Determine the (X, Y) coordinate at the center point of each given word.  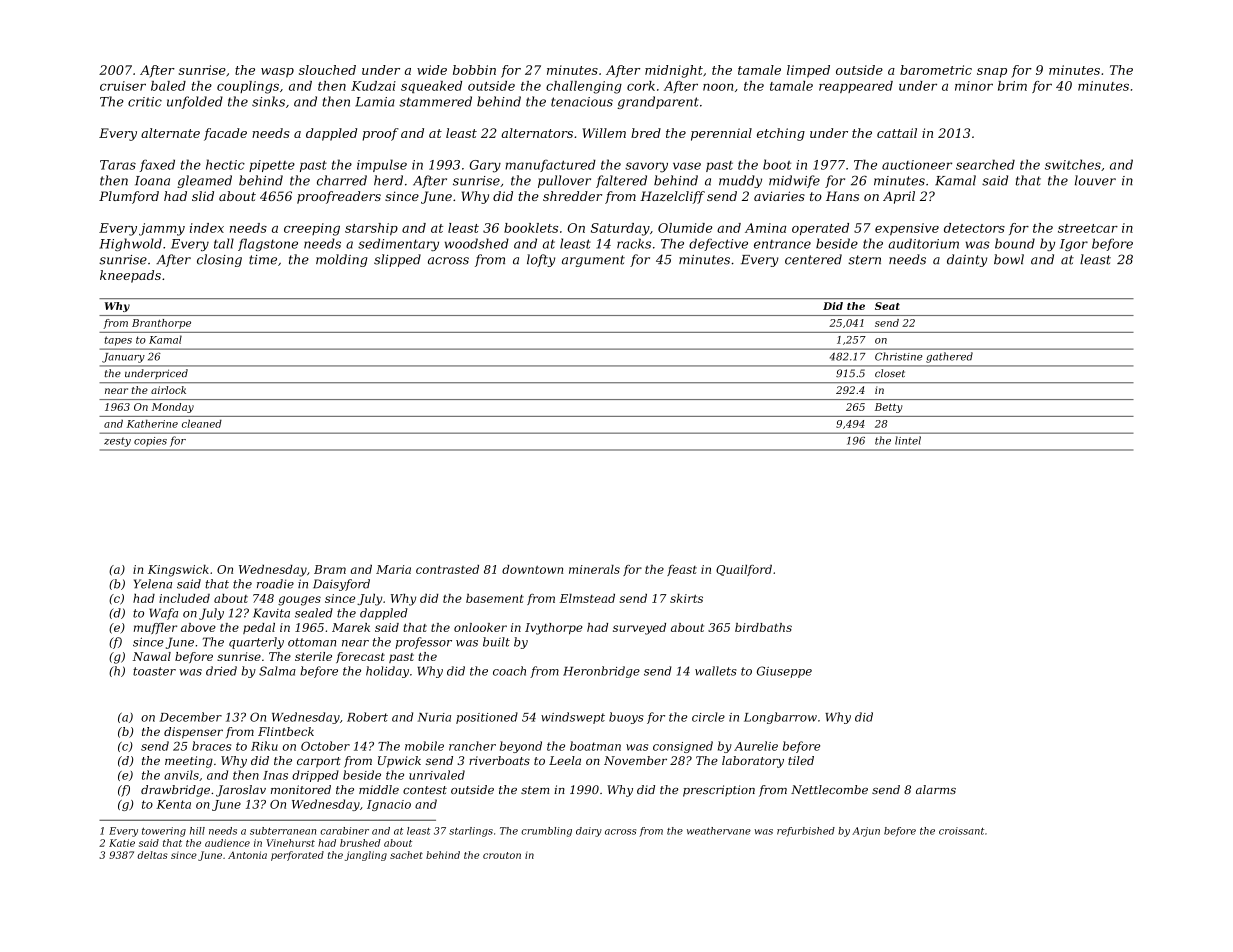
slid (203, 196)
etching (781, 134)
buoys (626, 718)
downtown (532, 569)
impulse (382, 165)
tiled (801, 760)
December (190, 717)
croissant (961, 831)
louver (1095, 180)
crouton (502, 855)
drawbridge (175, 791)
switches (1073, 164)
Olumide (685, 228)
